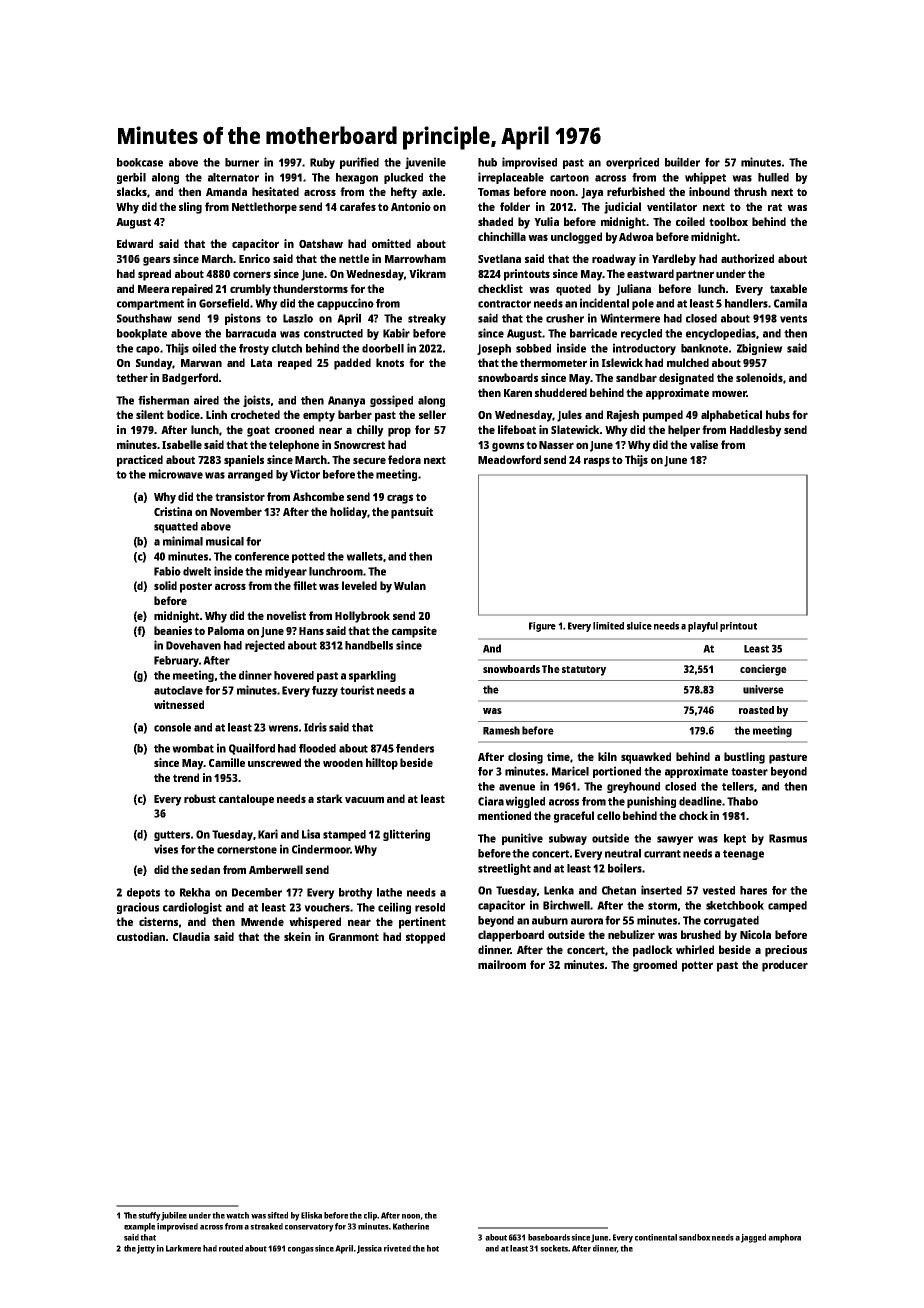 This document has height=1308, width=924. I want to click on bookcase, so click(140, 162).
